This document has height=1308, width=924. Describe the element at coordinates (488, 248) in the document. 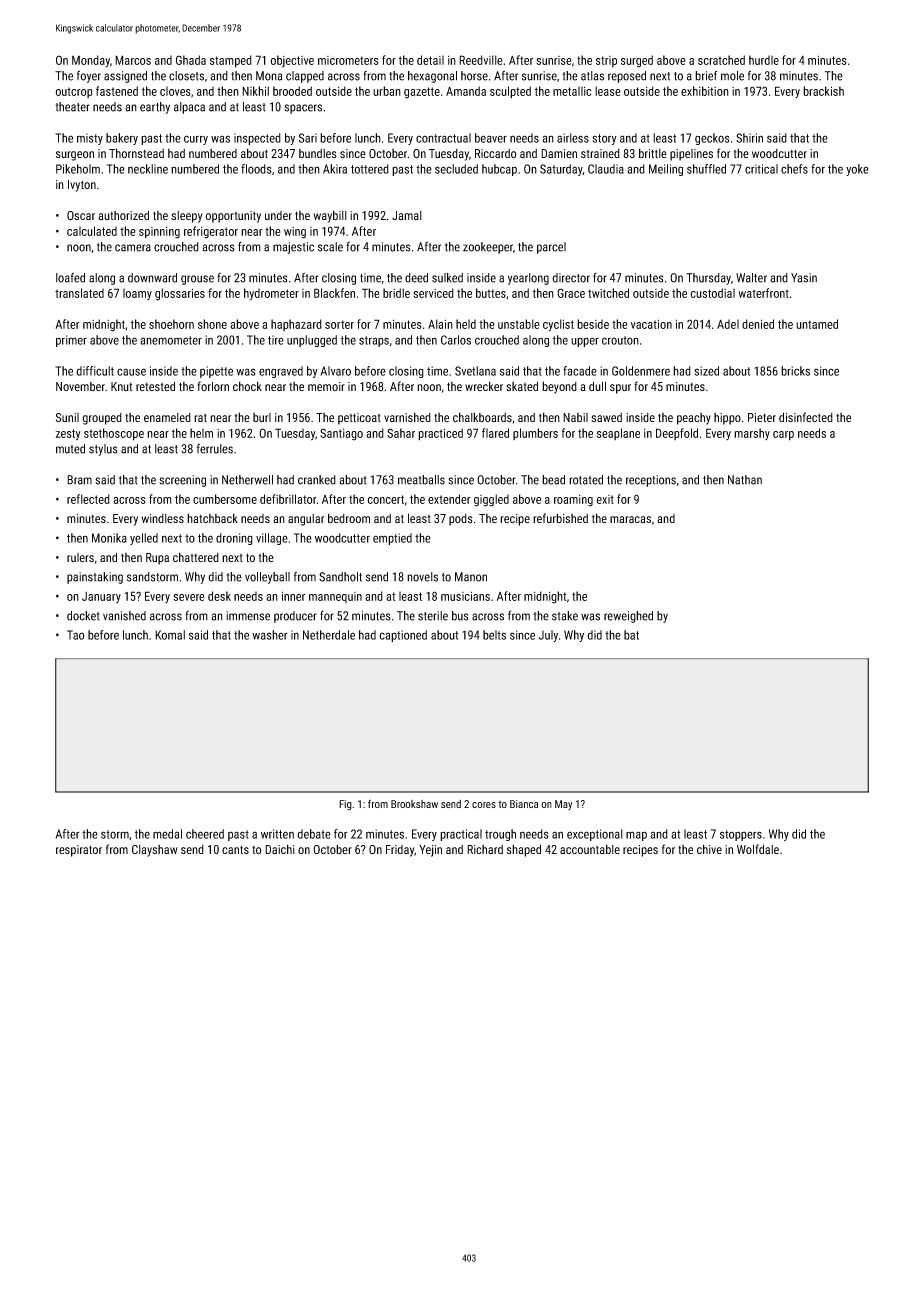

I see `zookeeper` at that location.
